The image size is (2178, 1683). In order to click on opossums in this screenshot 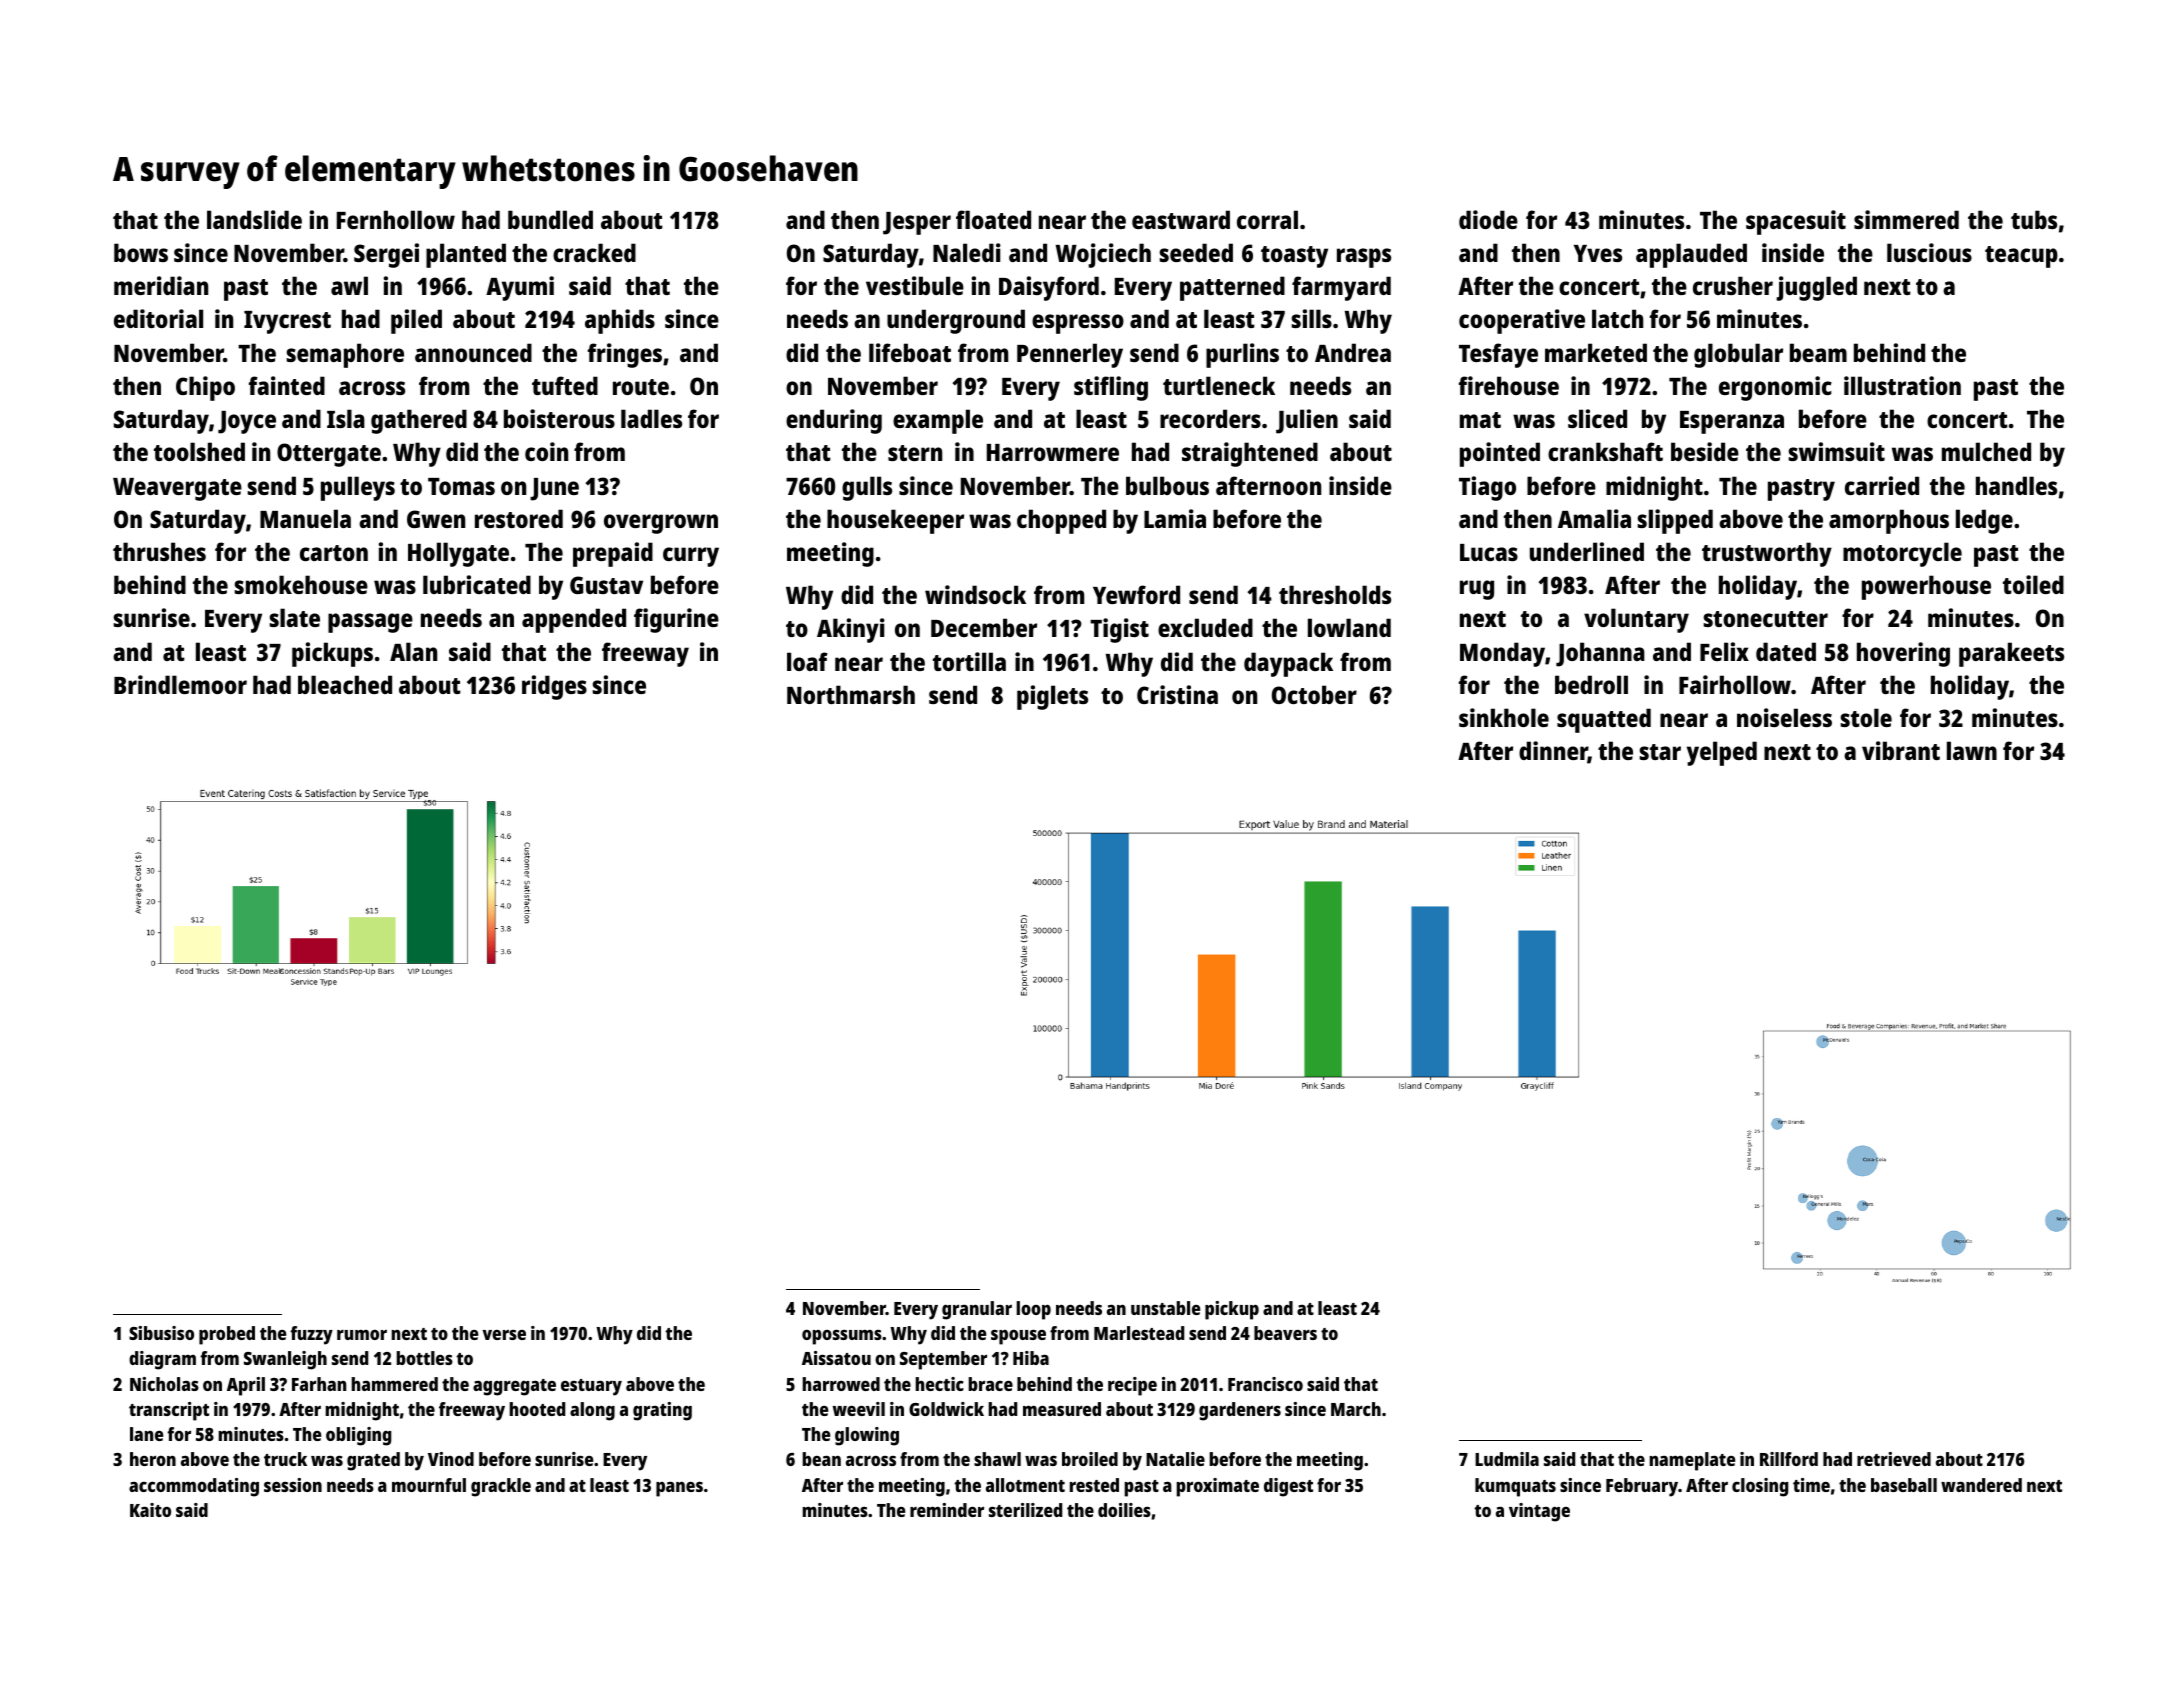, I will do `click(842, 1337)`.
